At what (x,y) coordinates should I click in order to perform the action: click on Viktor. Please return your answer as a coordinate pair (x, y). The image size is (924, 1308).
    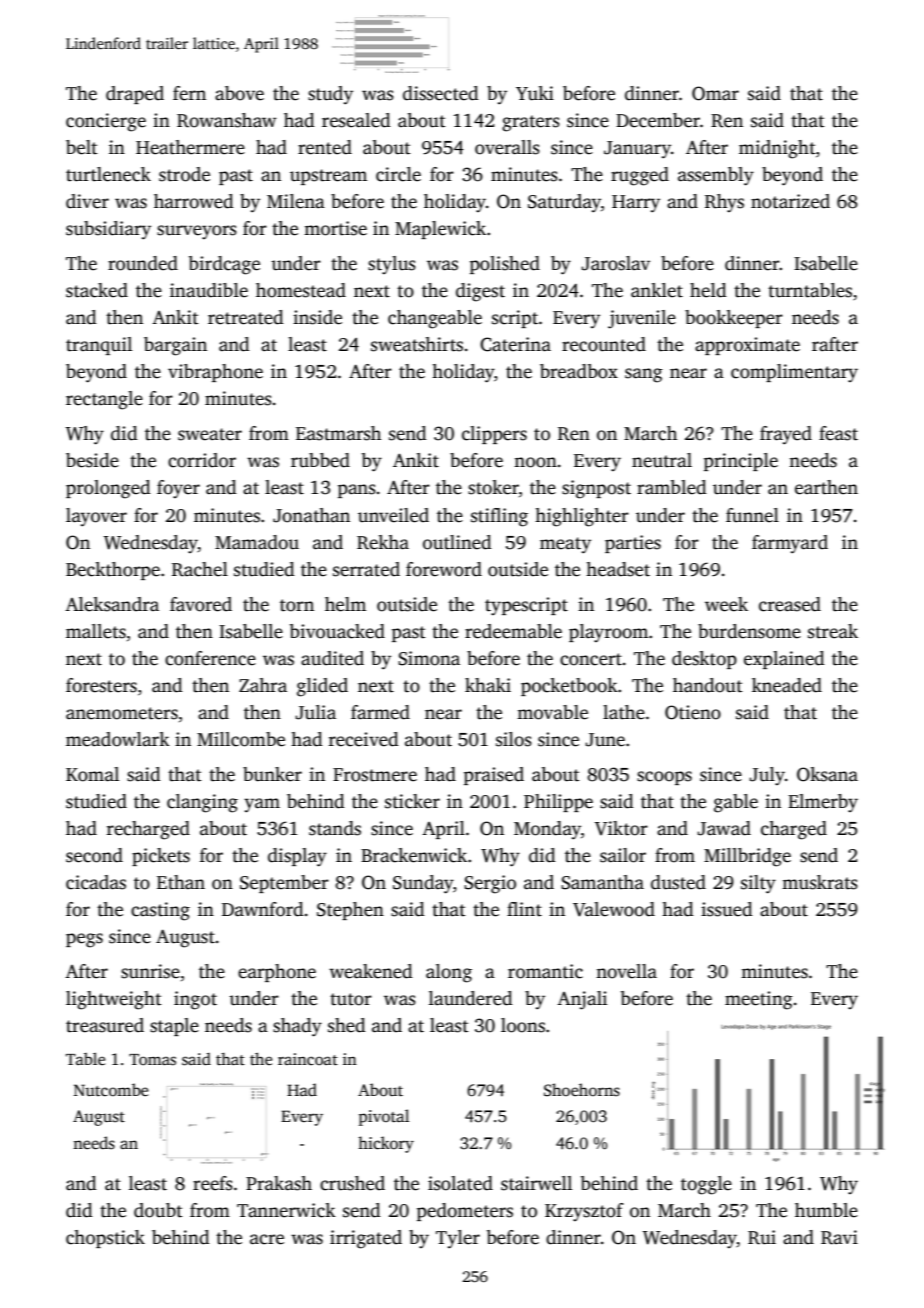
    Looking at the image, I should click on (621, 828).
